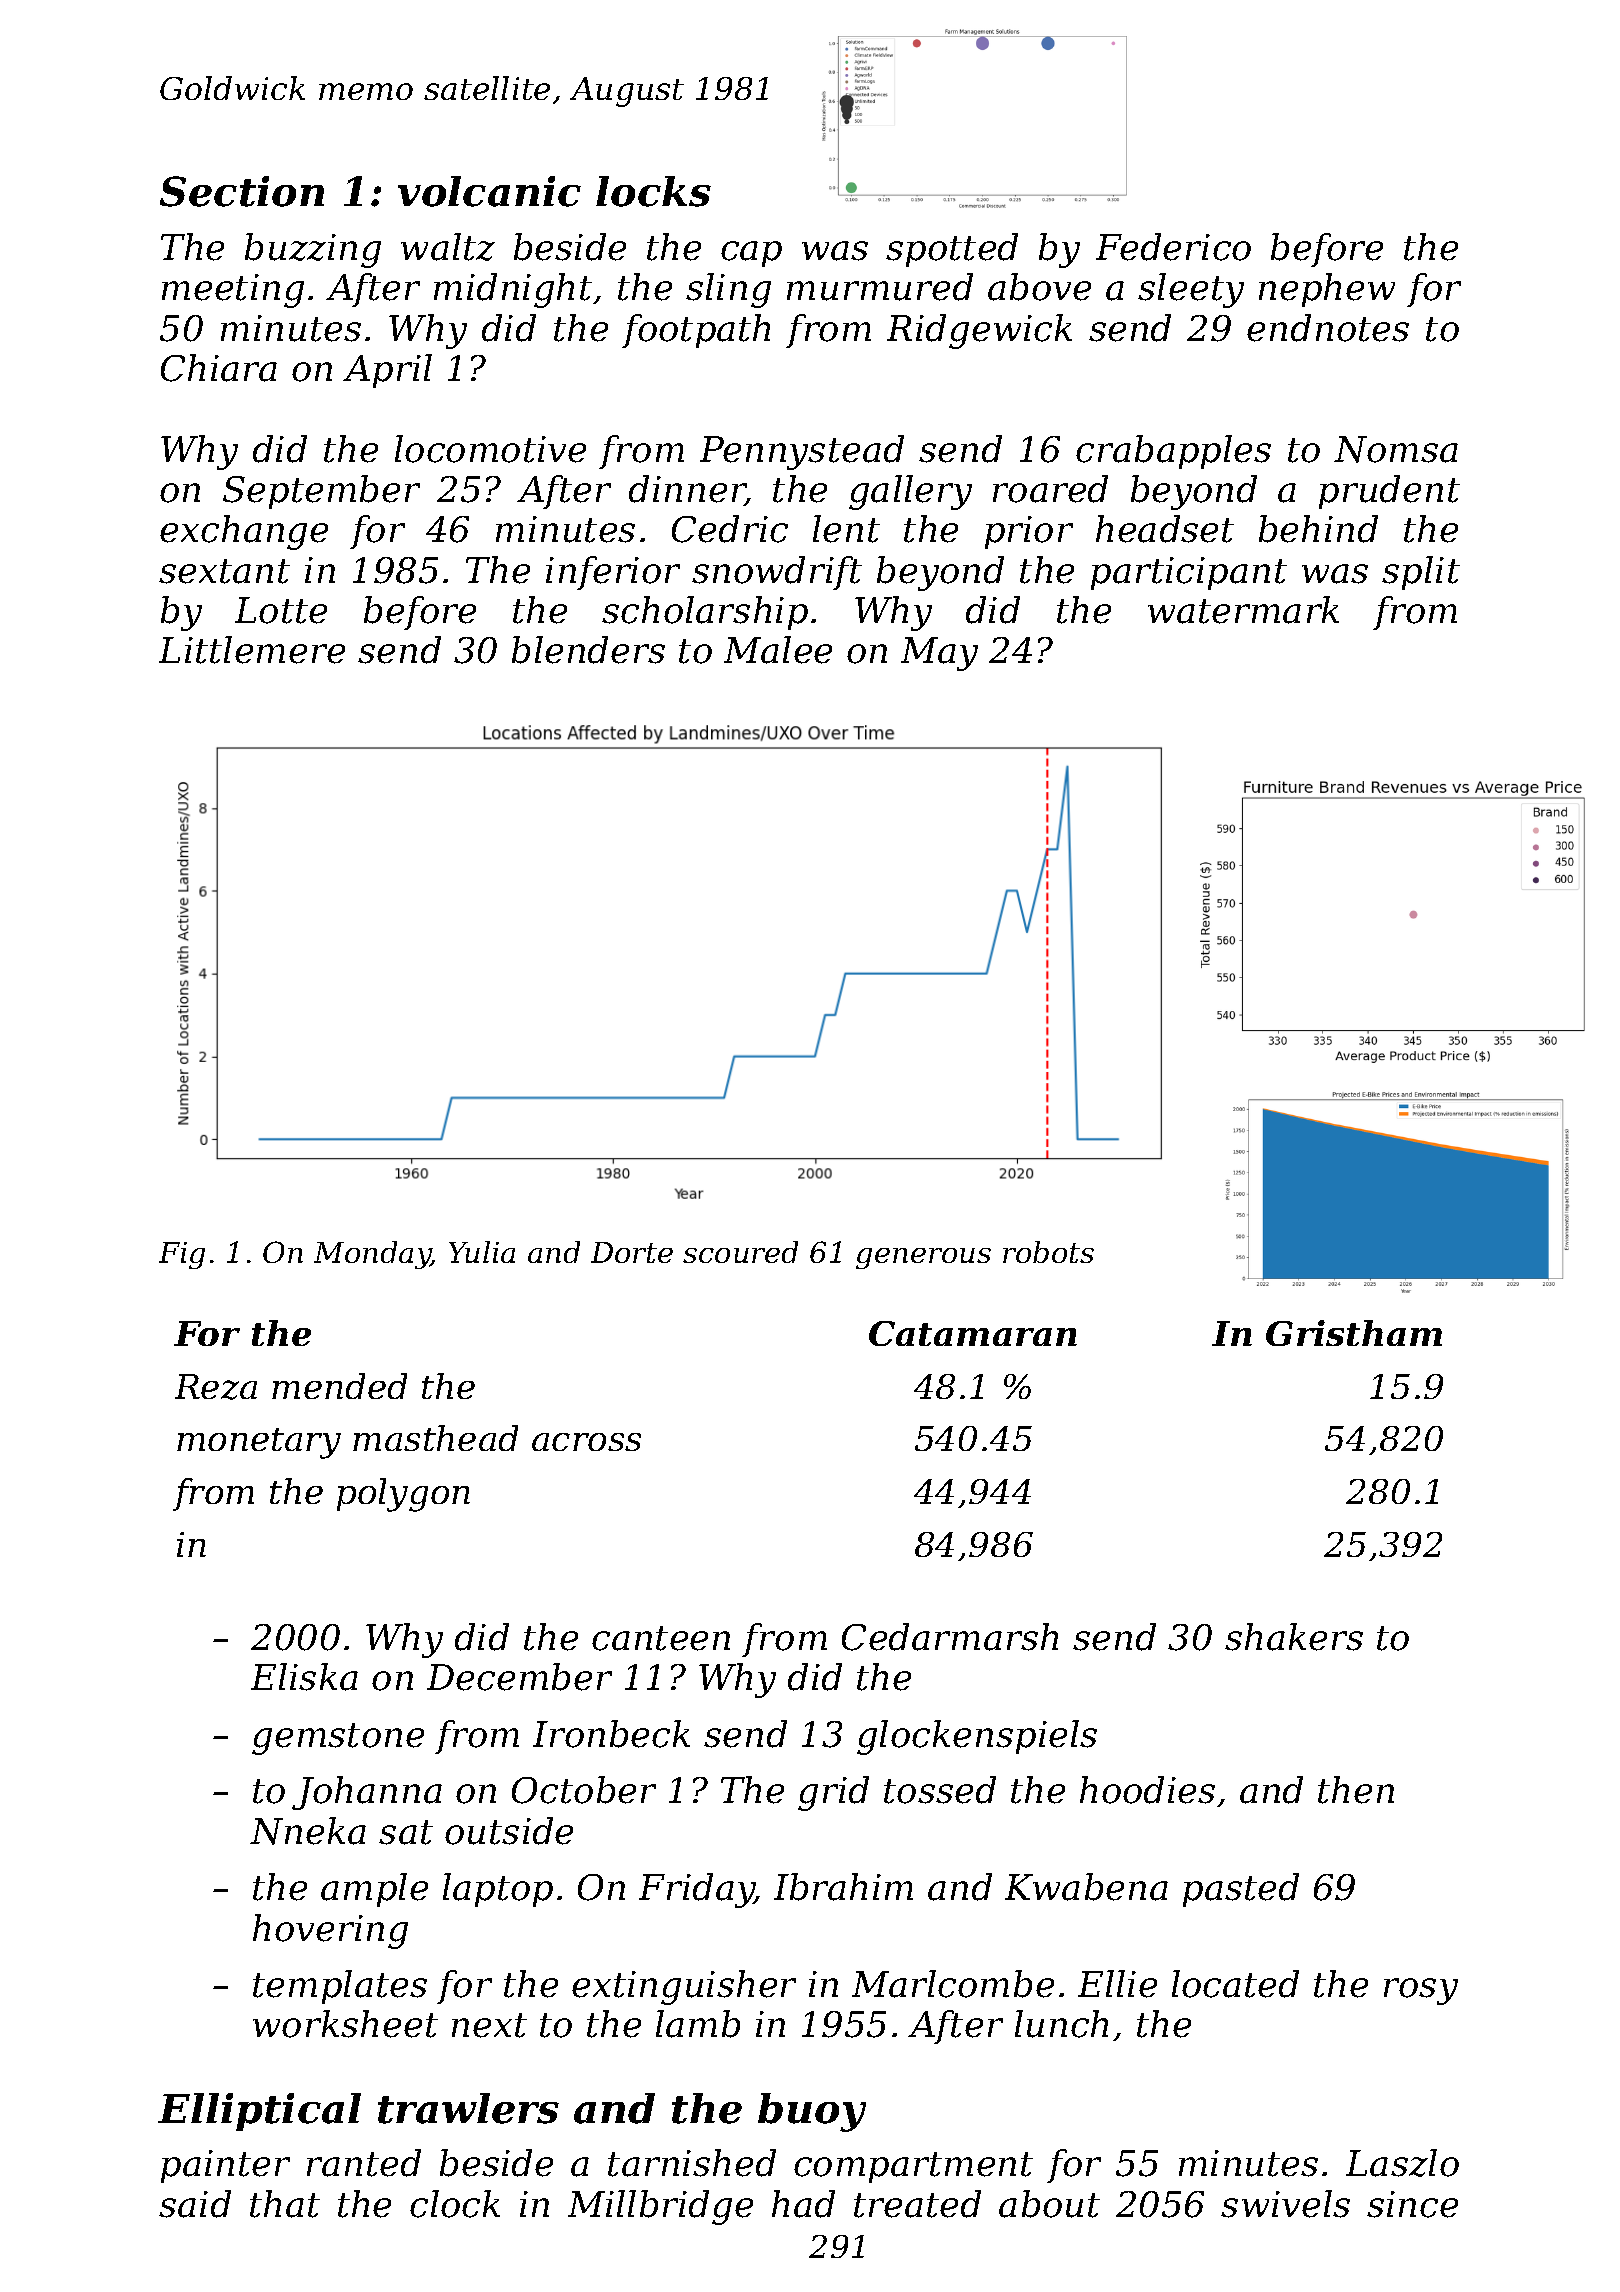  Describe the element at coordinates (778, 650) in the document. I see `Malee` at that location.
